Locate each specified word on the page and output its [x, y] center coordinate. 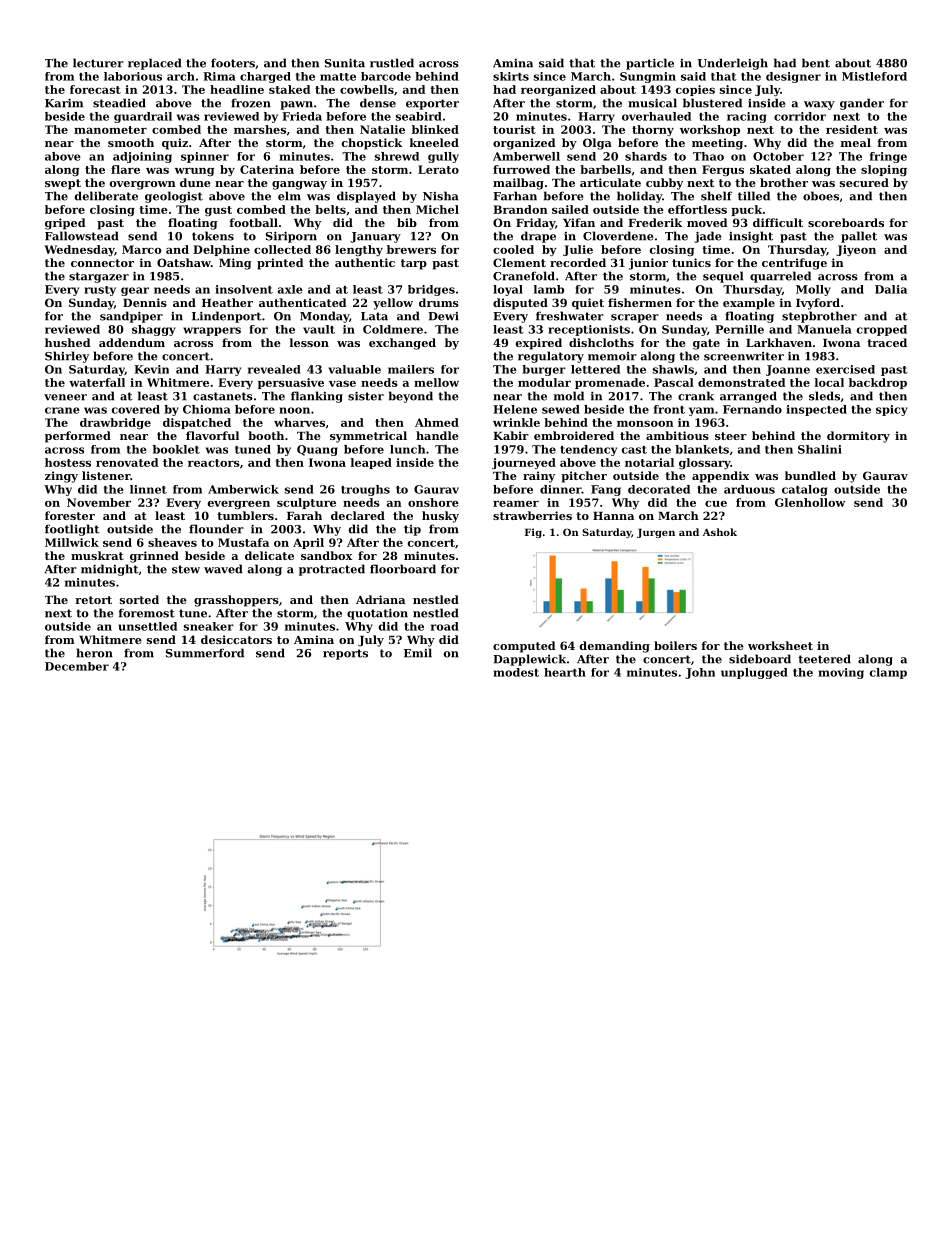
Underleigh [733, 64]
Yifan [579, 222]
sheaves [172, 542]
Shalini [820, 449]
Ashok [720, 532]
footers [233, 63]
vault [319, 329]
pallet [859, 237]
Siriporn [291, 237]
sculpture [306, 503]
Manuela [824, 329]
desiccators [236, 639]
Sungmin [648, 77]
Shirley [67, 357]
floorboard [403, 569]
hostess [68, 462]
